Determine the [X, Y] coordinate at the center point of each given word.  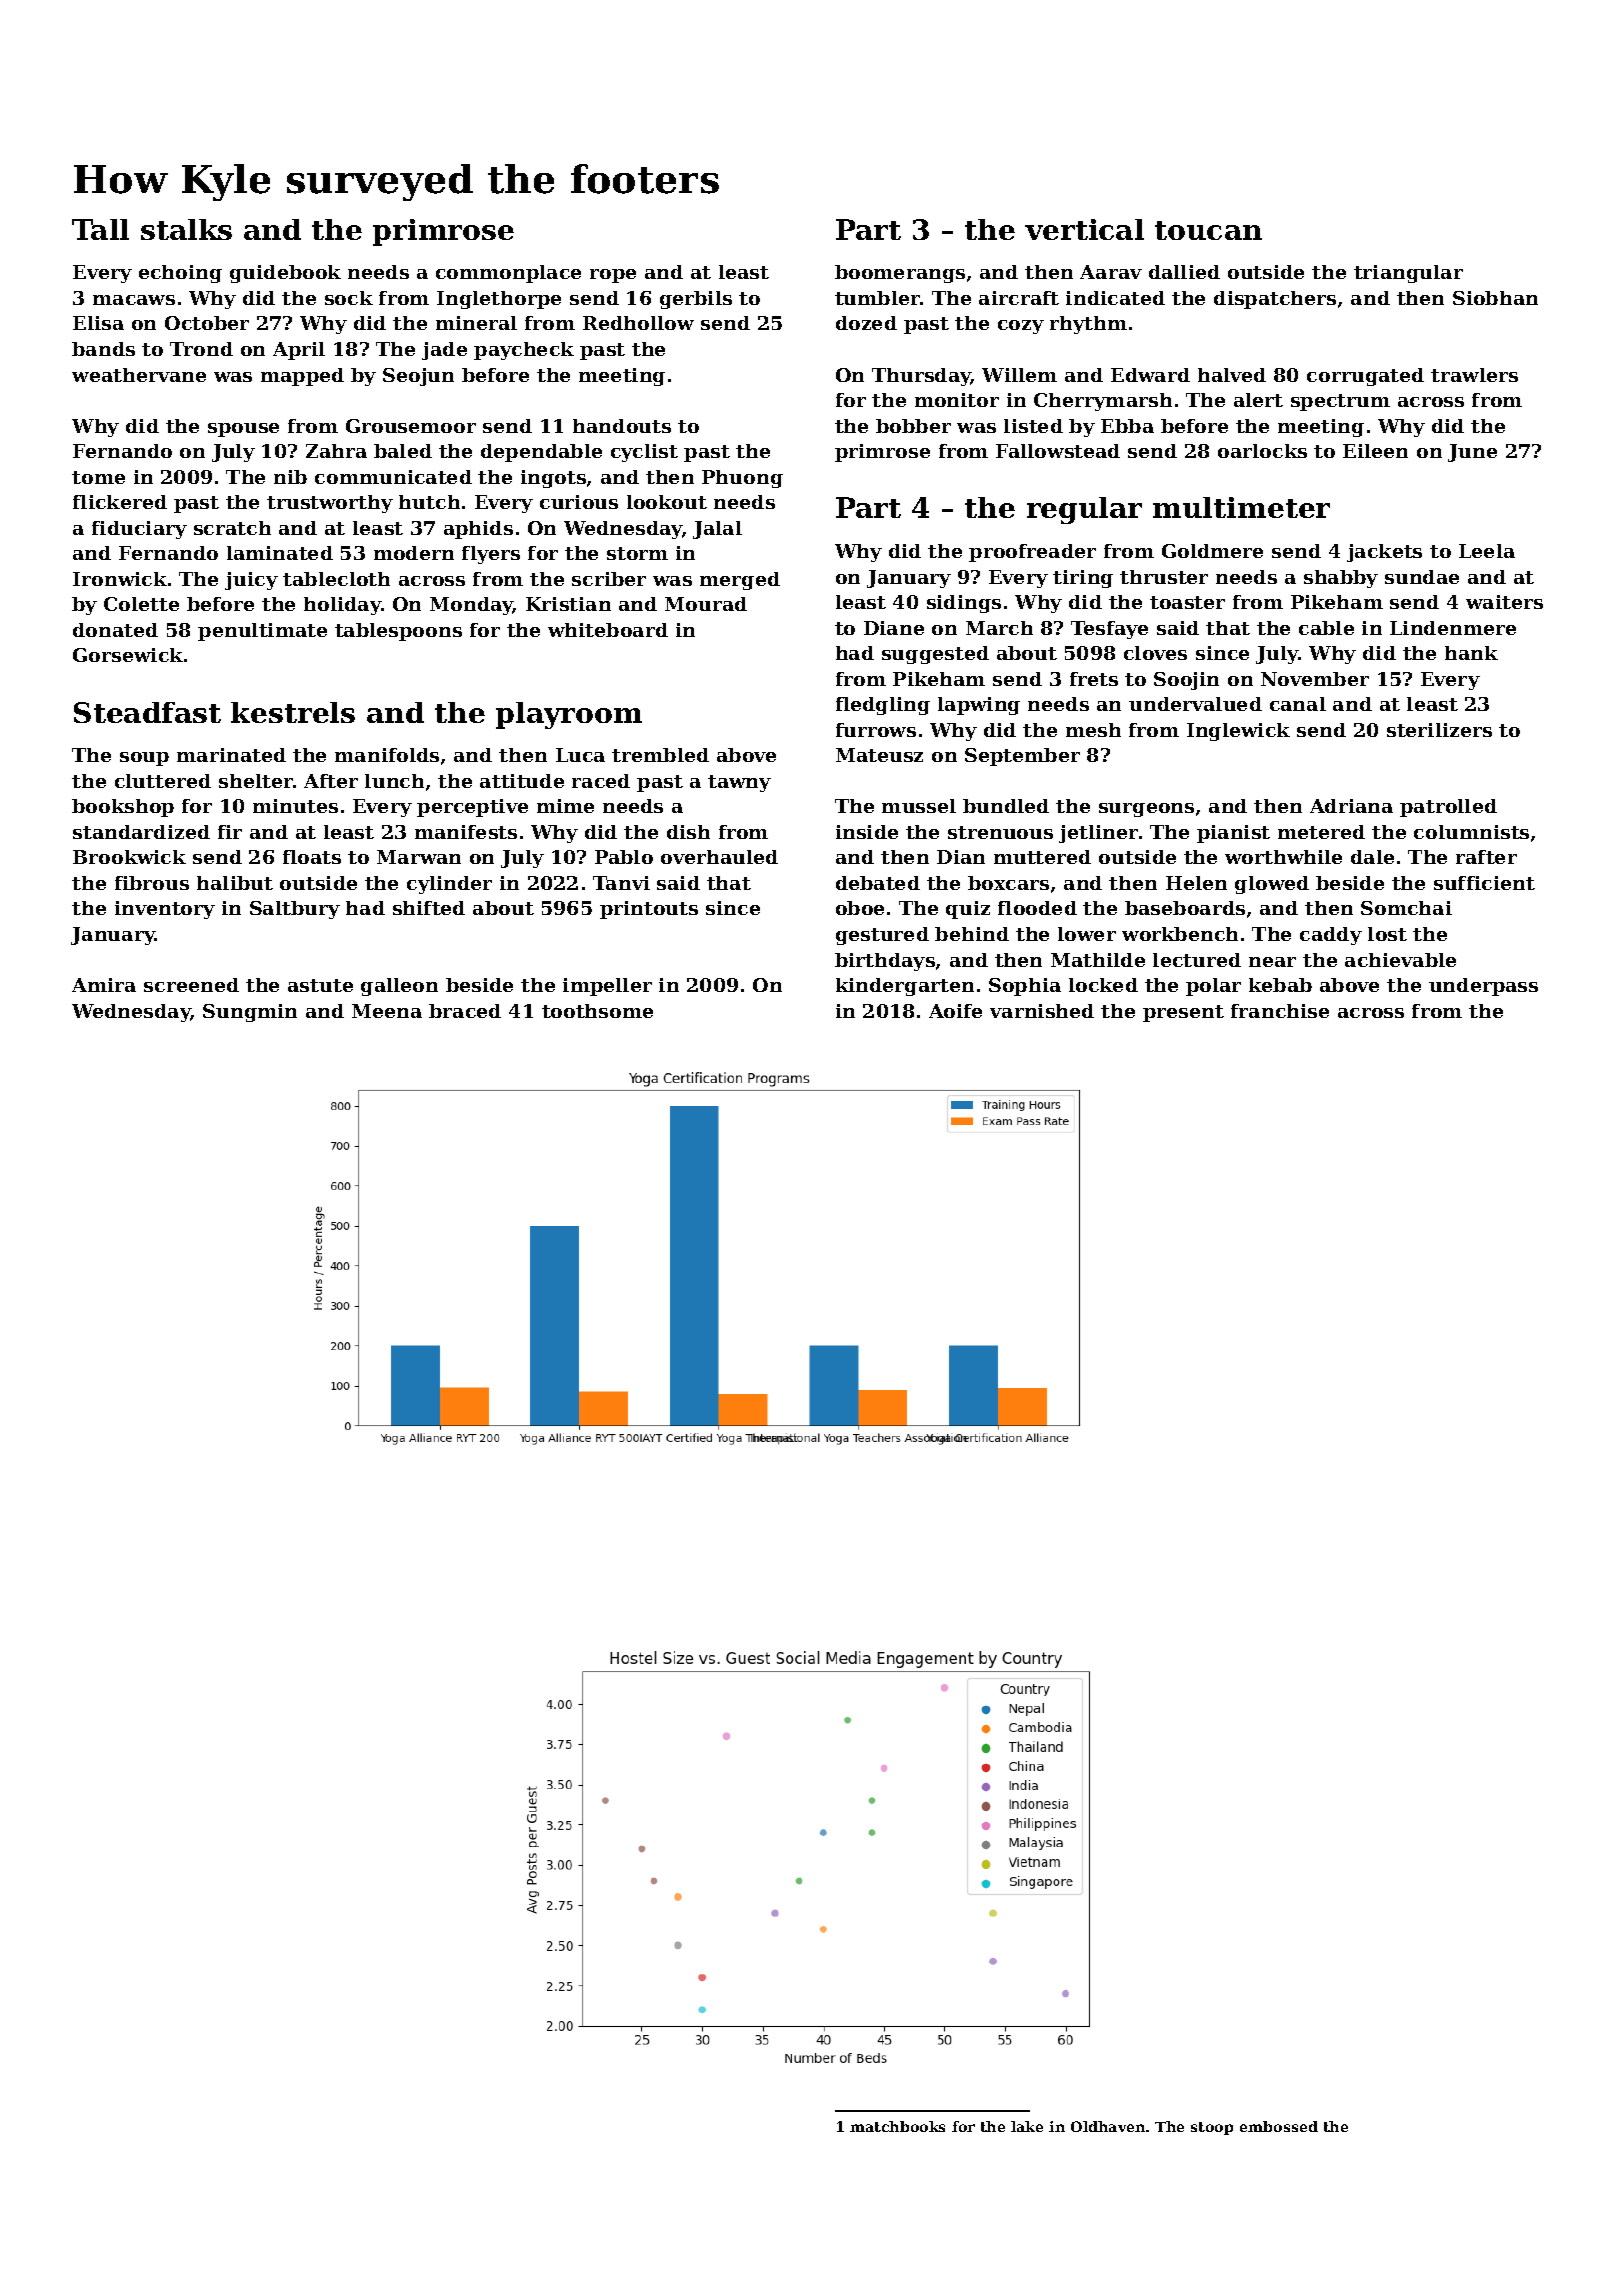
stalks [186, 229]
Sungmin [250, 1013]
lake [1027, 2126]
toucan [1208, 230]
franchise [1280, 1011]
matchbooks [897, 2126]
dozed [866, 323]
